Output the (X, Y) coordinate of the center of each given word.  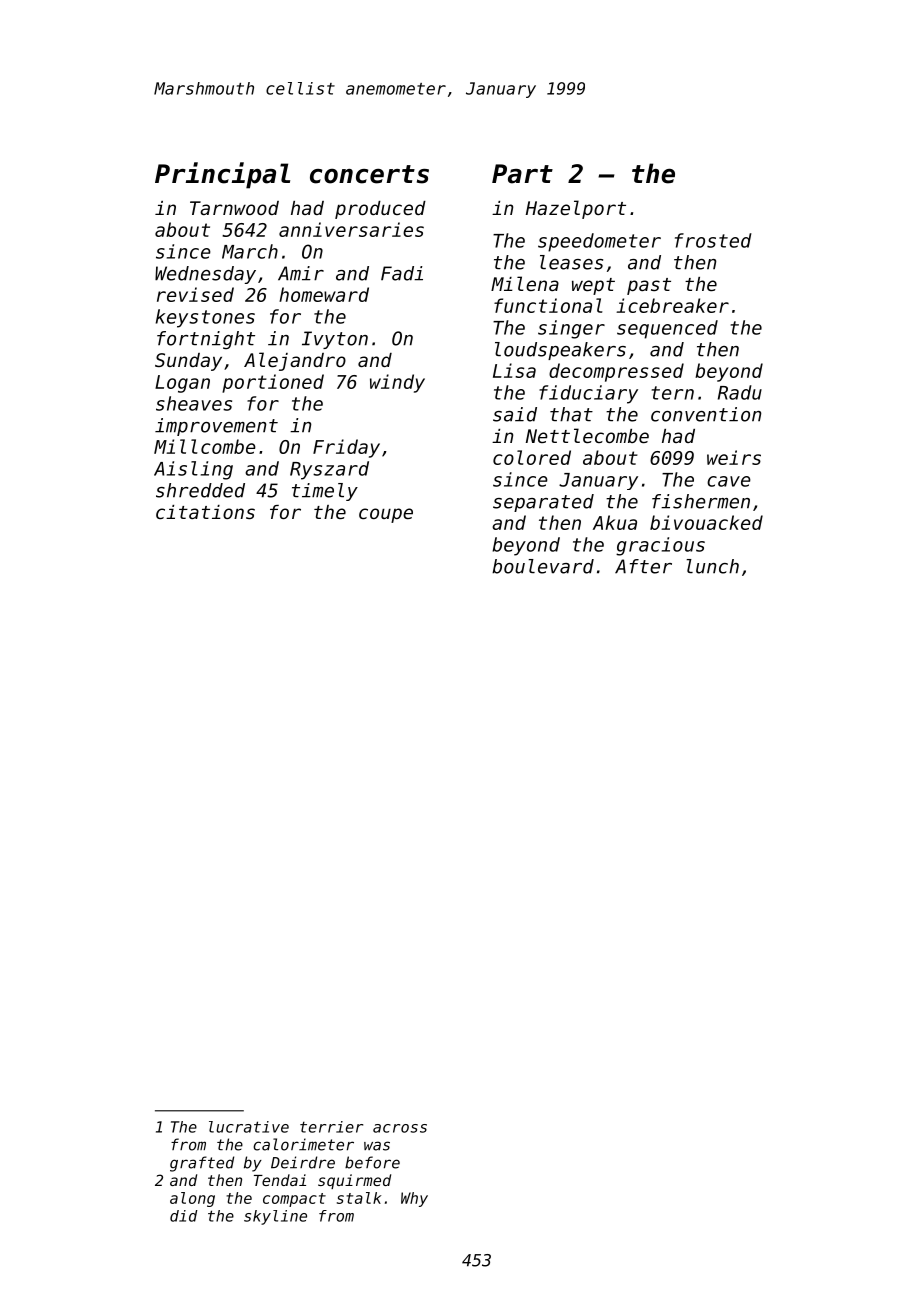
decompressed (616, 372)
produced (380, 210)
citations (205, 512)
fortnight (206, 340)
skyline (275, 1217)
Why (414, 1199)
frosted (713, 240)
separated (543, 503)
